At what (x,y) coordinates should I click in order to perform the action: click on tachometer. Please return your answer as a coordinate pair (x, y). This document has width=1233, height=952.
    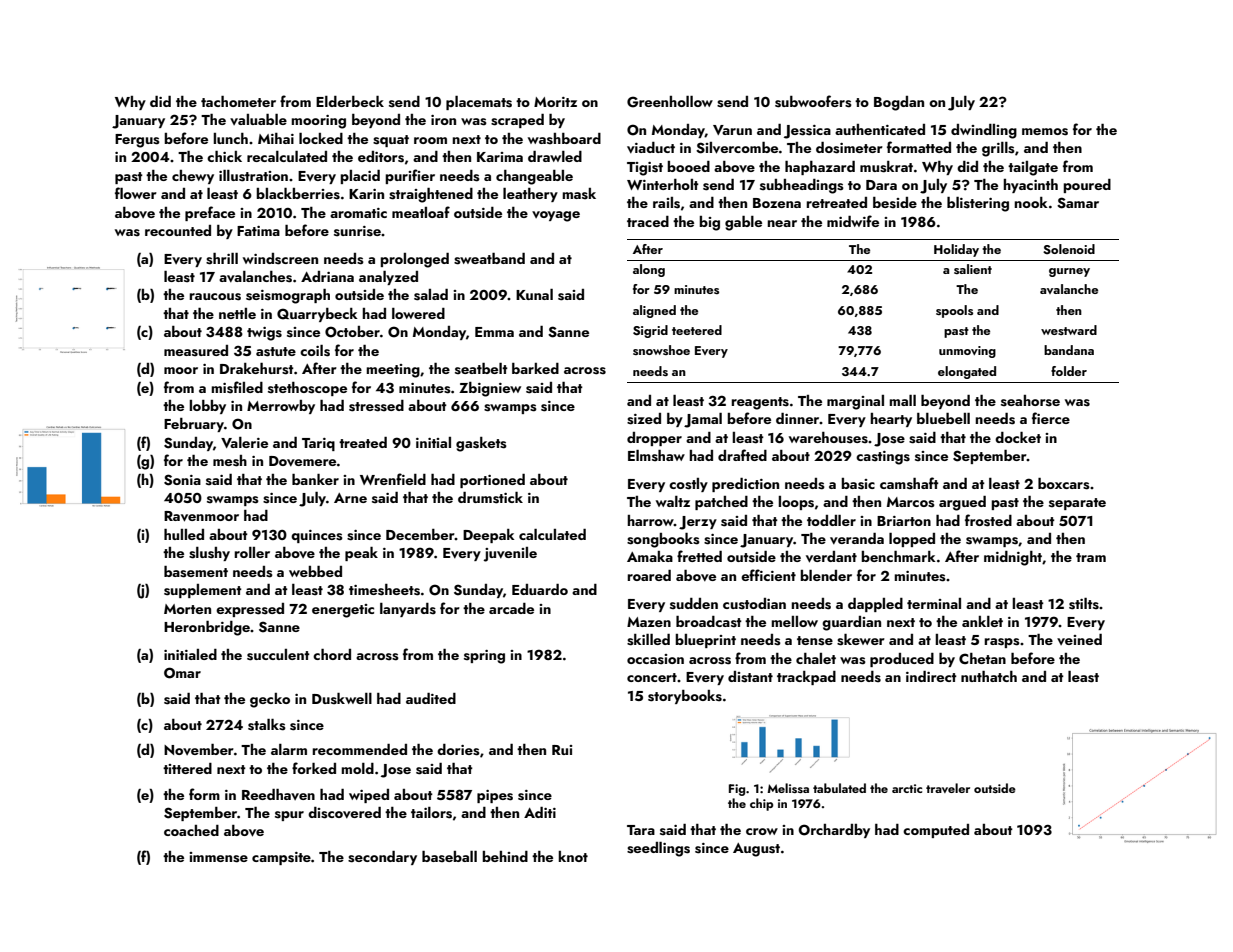
    Looking at the image, I should click on (238, 101).
